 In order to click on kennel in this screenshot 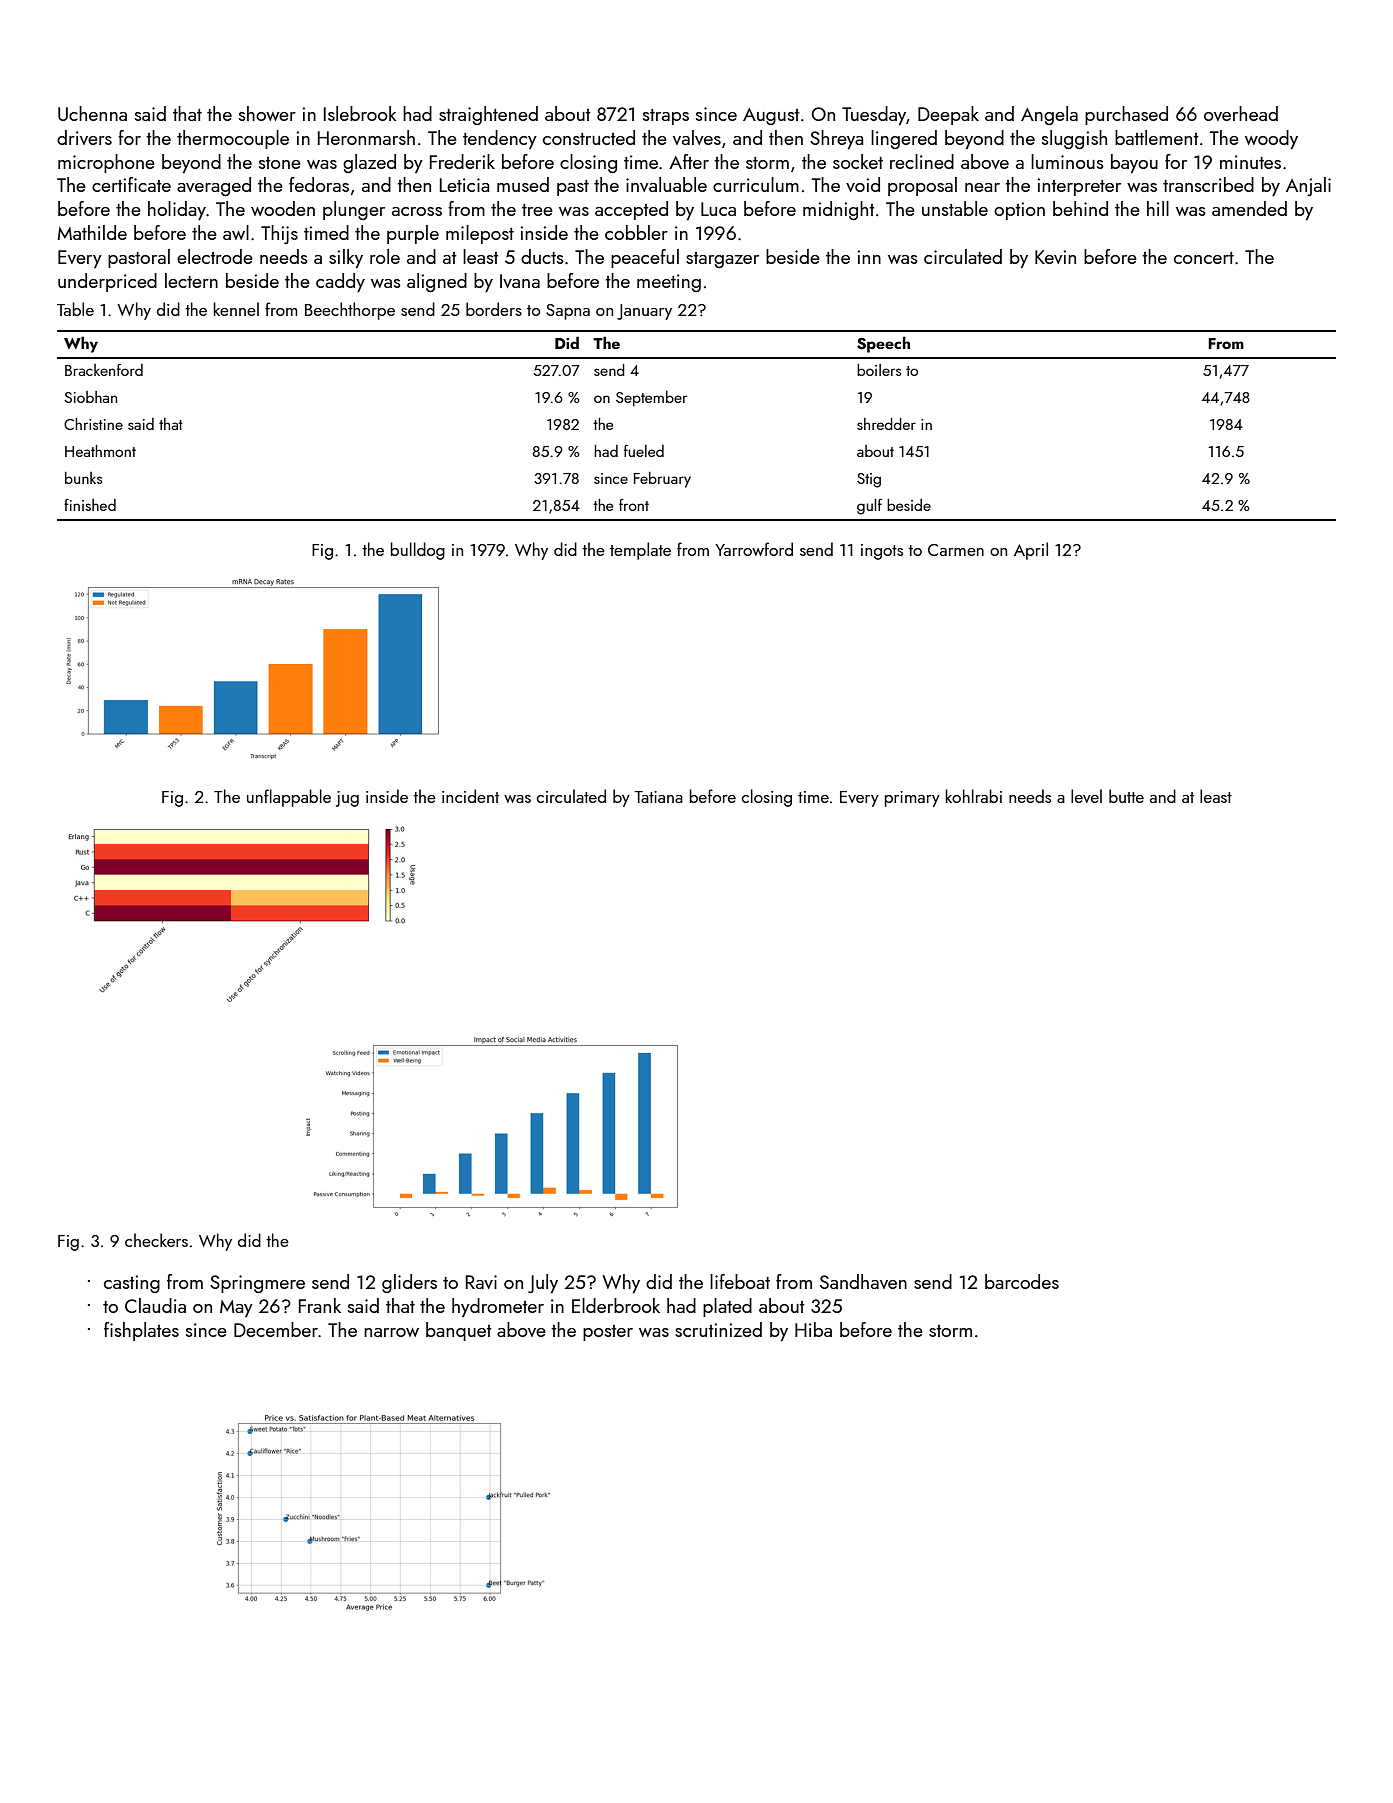, I will do `click(236, 309)`.
